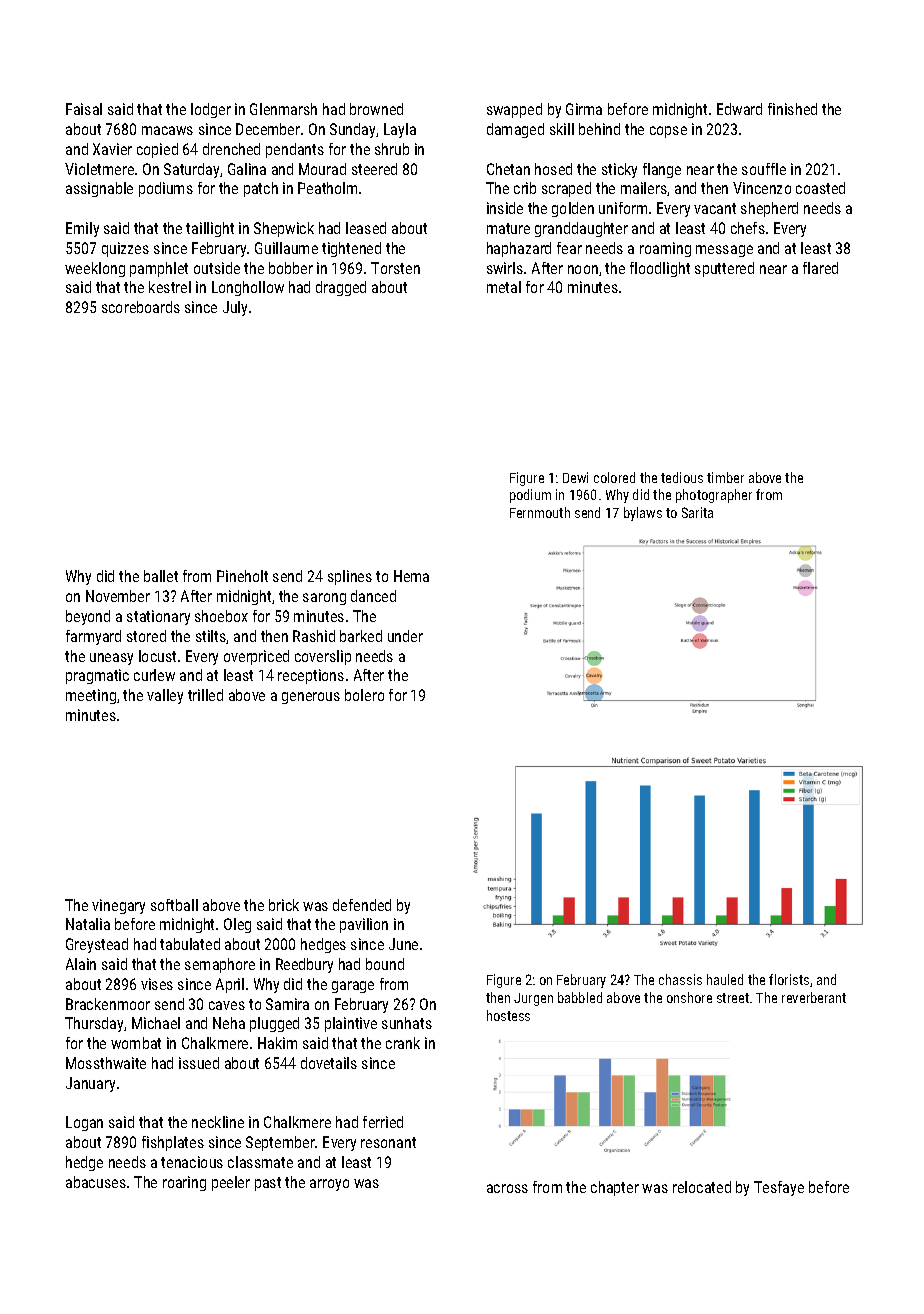 The height and width of the page is (1314, 924). Describe the element at coordinates (242, 576) in the page. I see `Pineholt` at that location.
